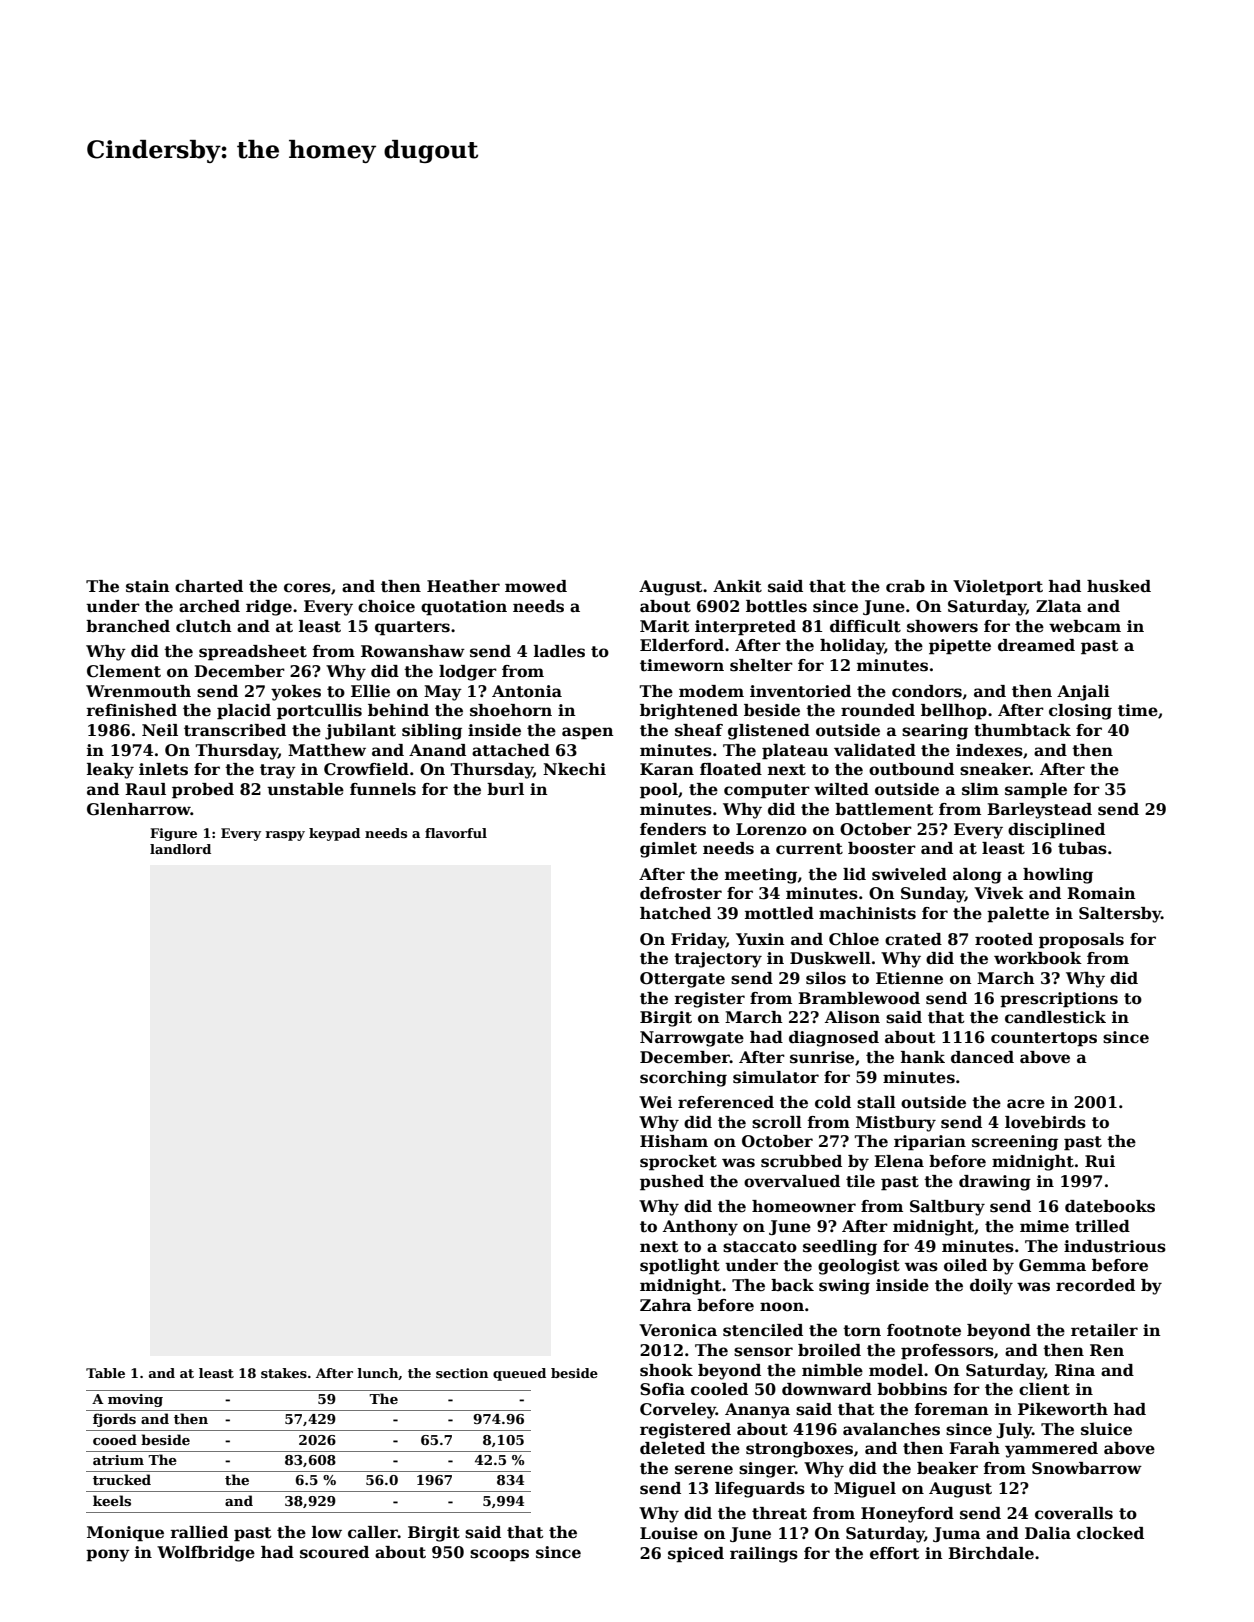 The image size is (1254, 1622). I want to click on Ottergate, so click(682, 980).
